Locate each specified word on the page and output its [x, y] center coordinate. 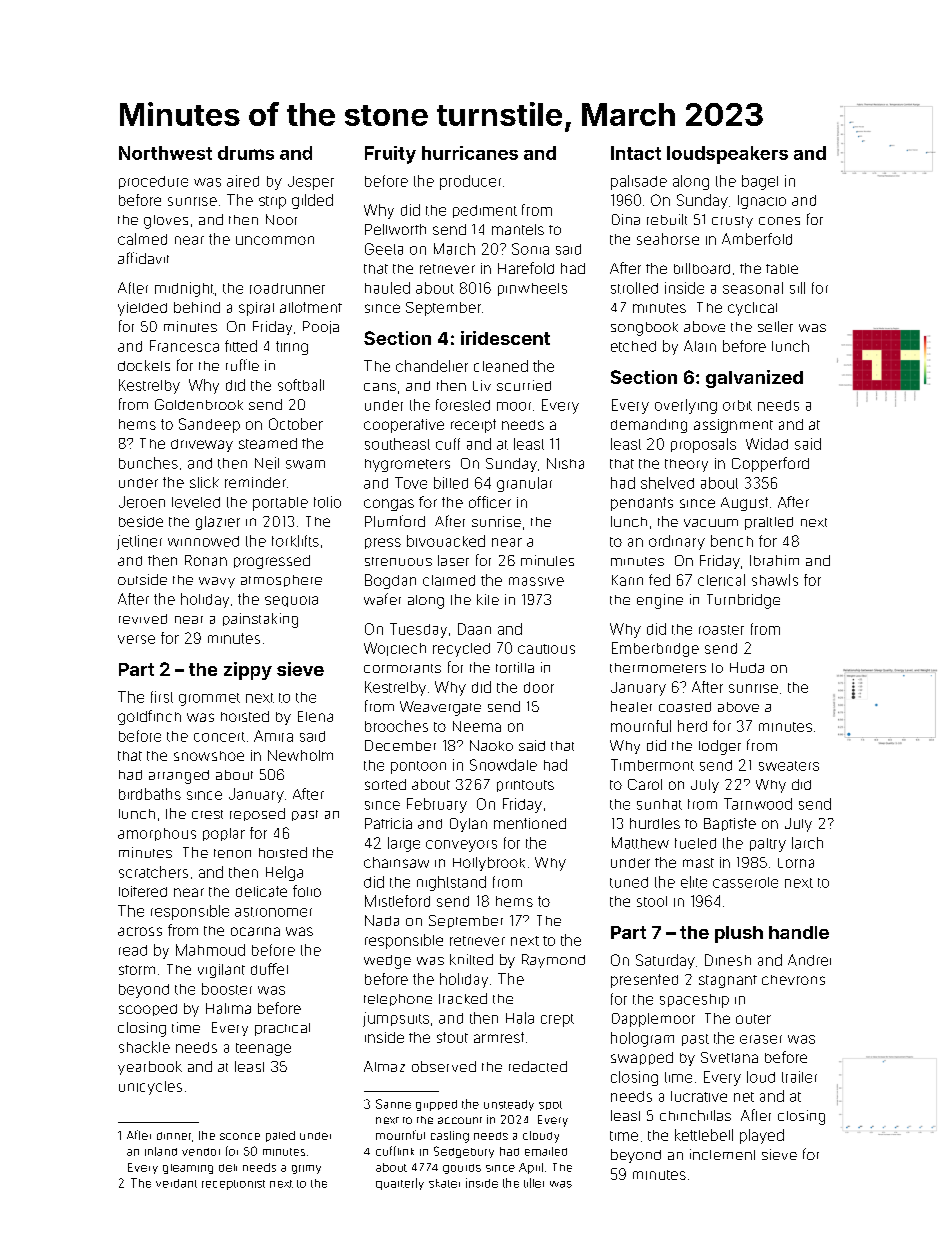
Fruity [390, 155]
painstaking [260, 620]
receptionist [233, 1185]
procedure [153, 182]
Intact [636, 153]
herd [692, 726]
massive [536, 581]
